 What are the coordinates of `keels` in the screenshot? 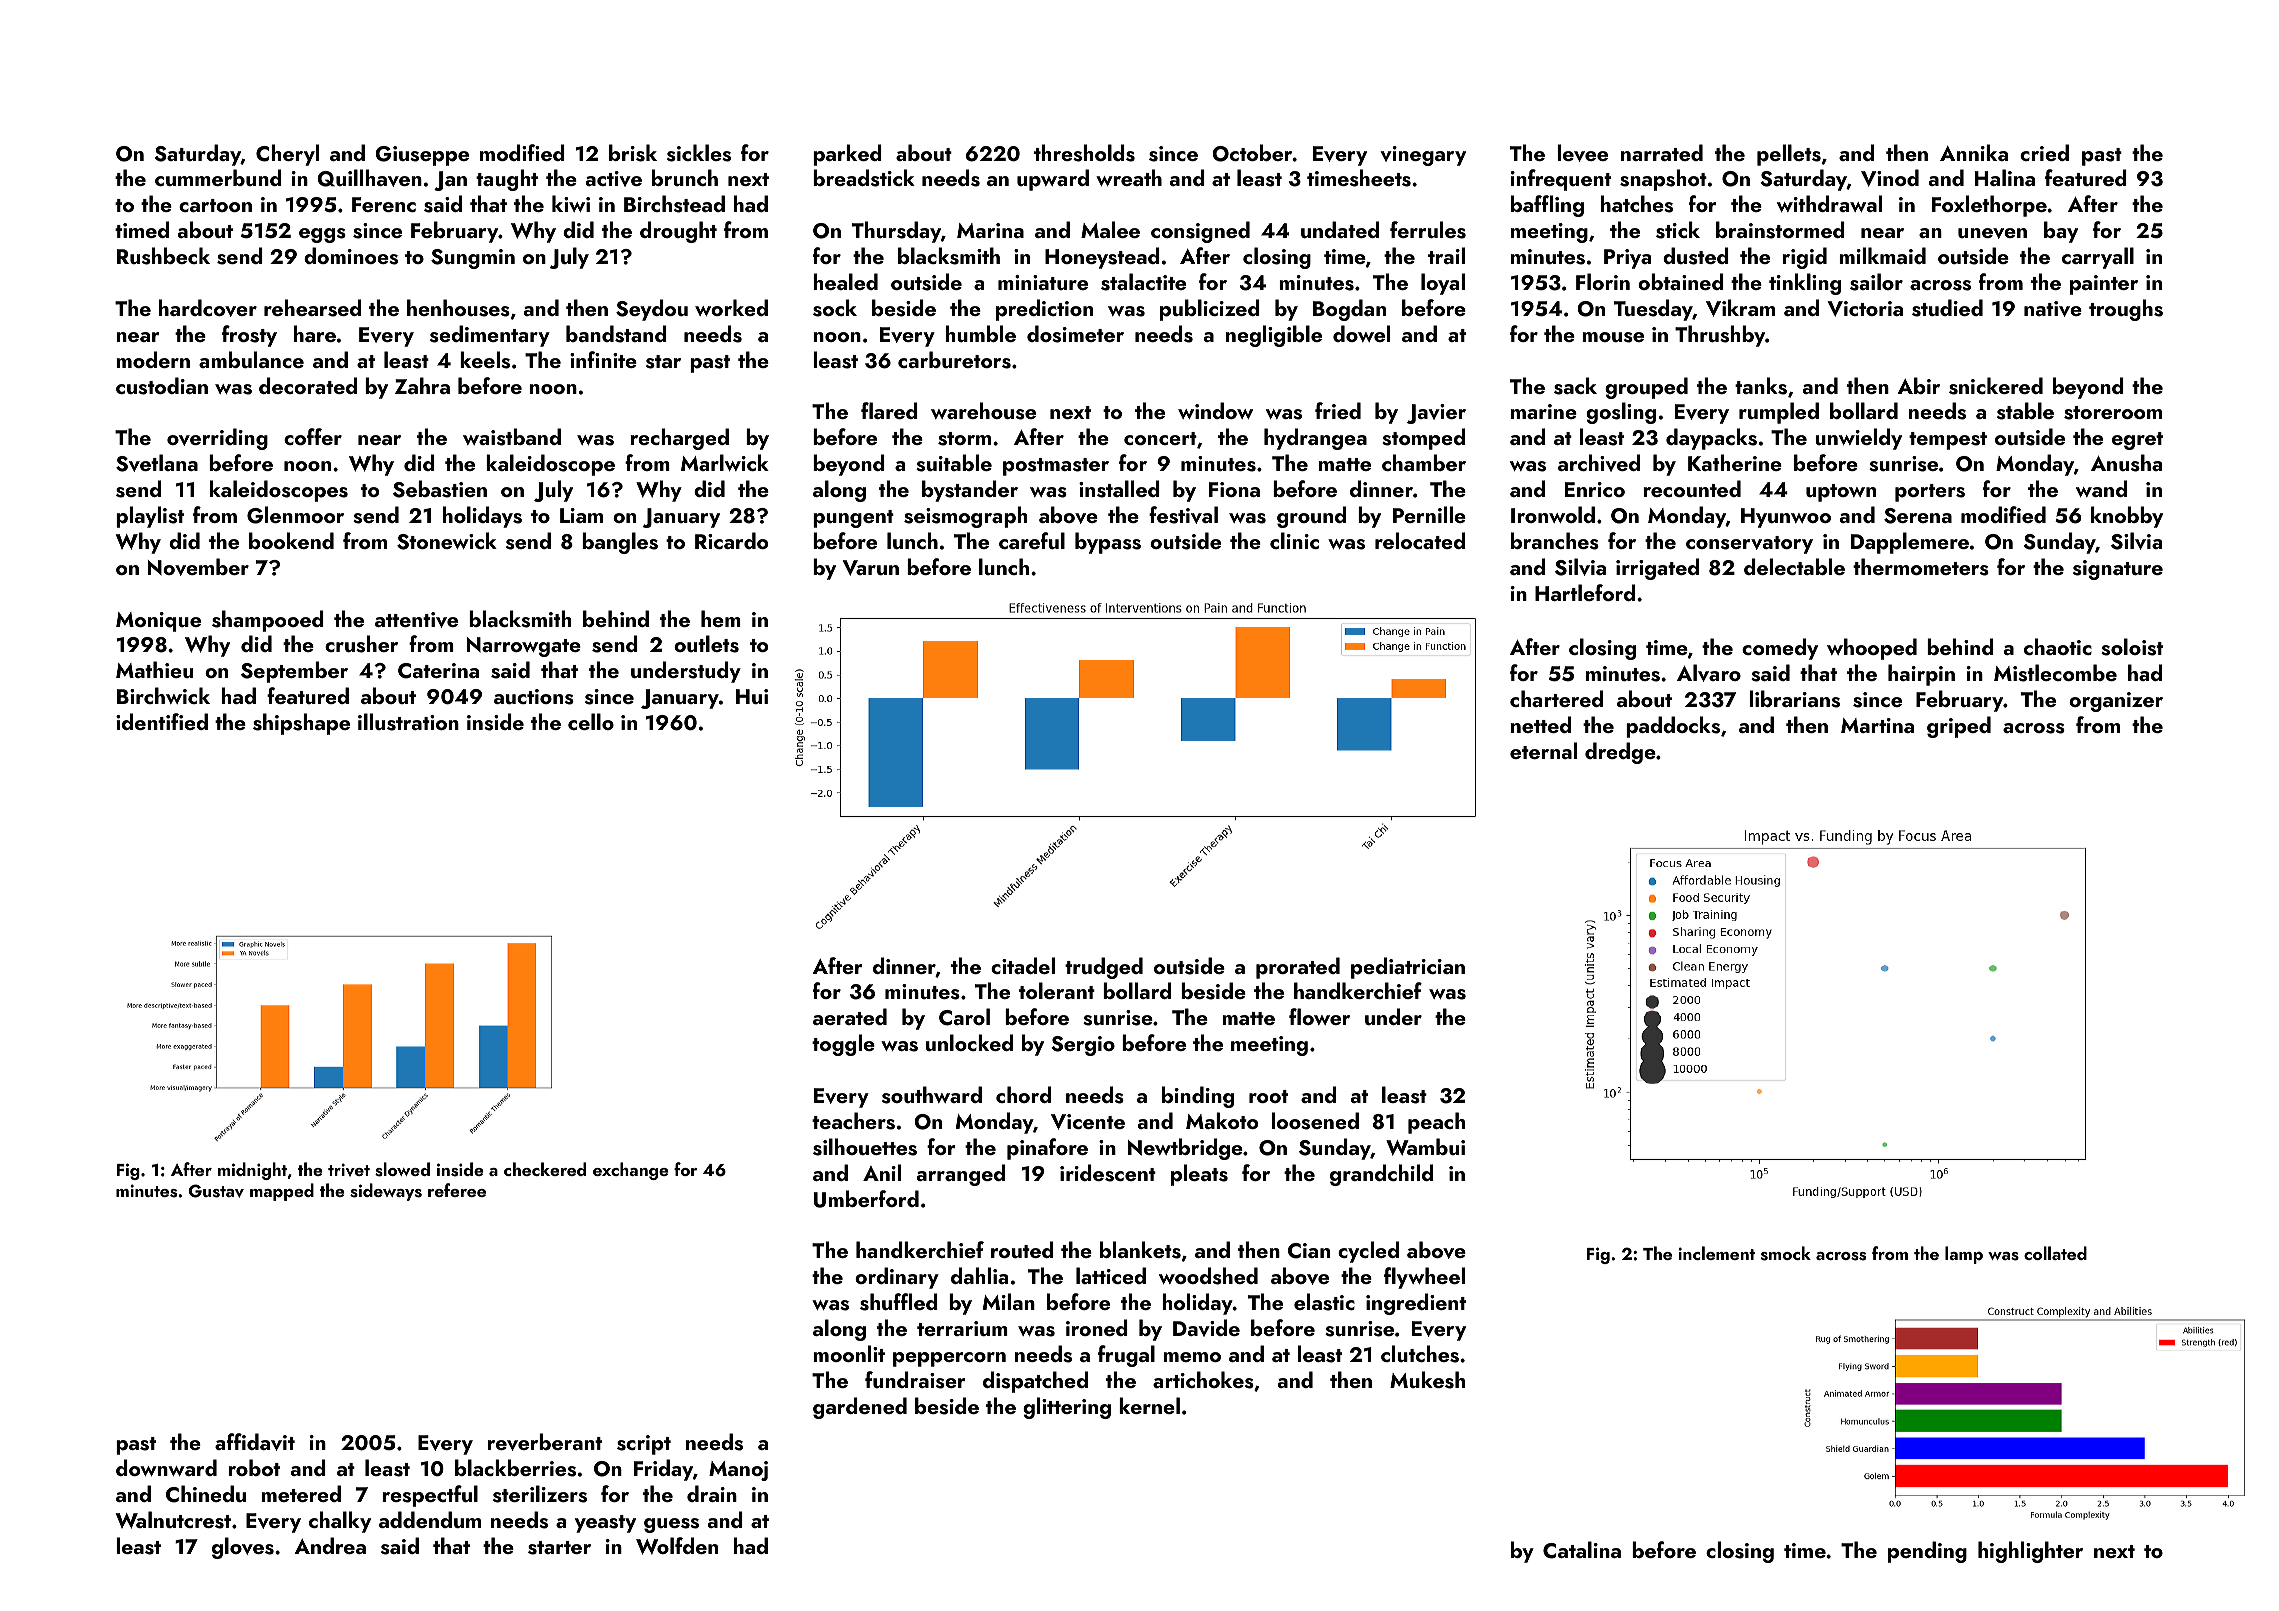 It's located at (485, 360).
